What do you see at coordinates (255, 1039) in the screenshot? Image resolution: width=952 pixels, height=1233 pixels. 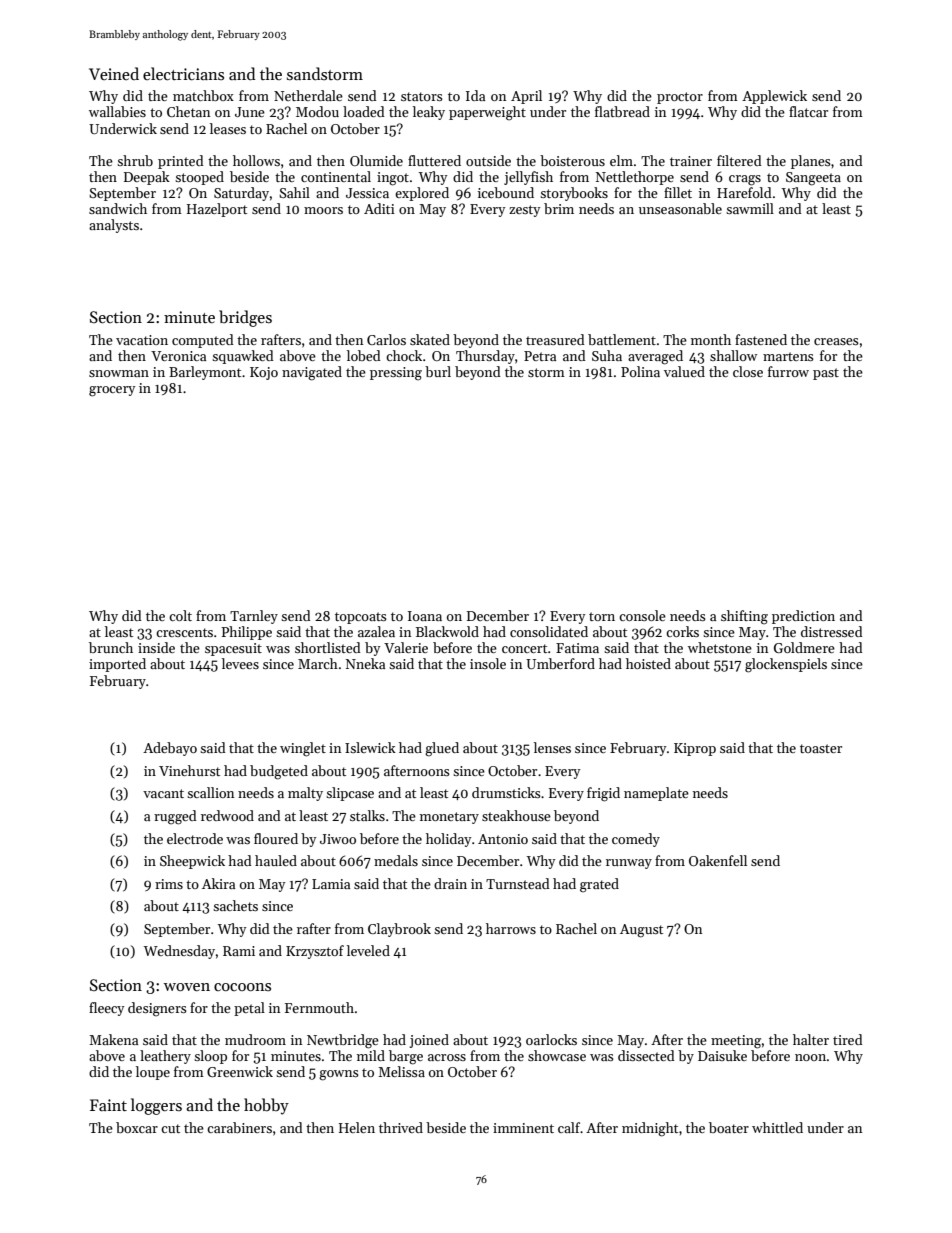 I see `mudroom` at bounding box center [255, 1039].
